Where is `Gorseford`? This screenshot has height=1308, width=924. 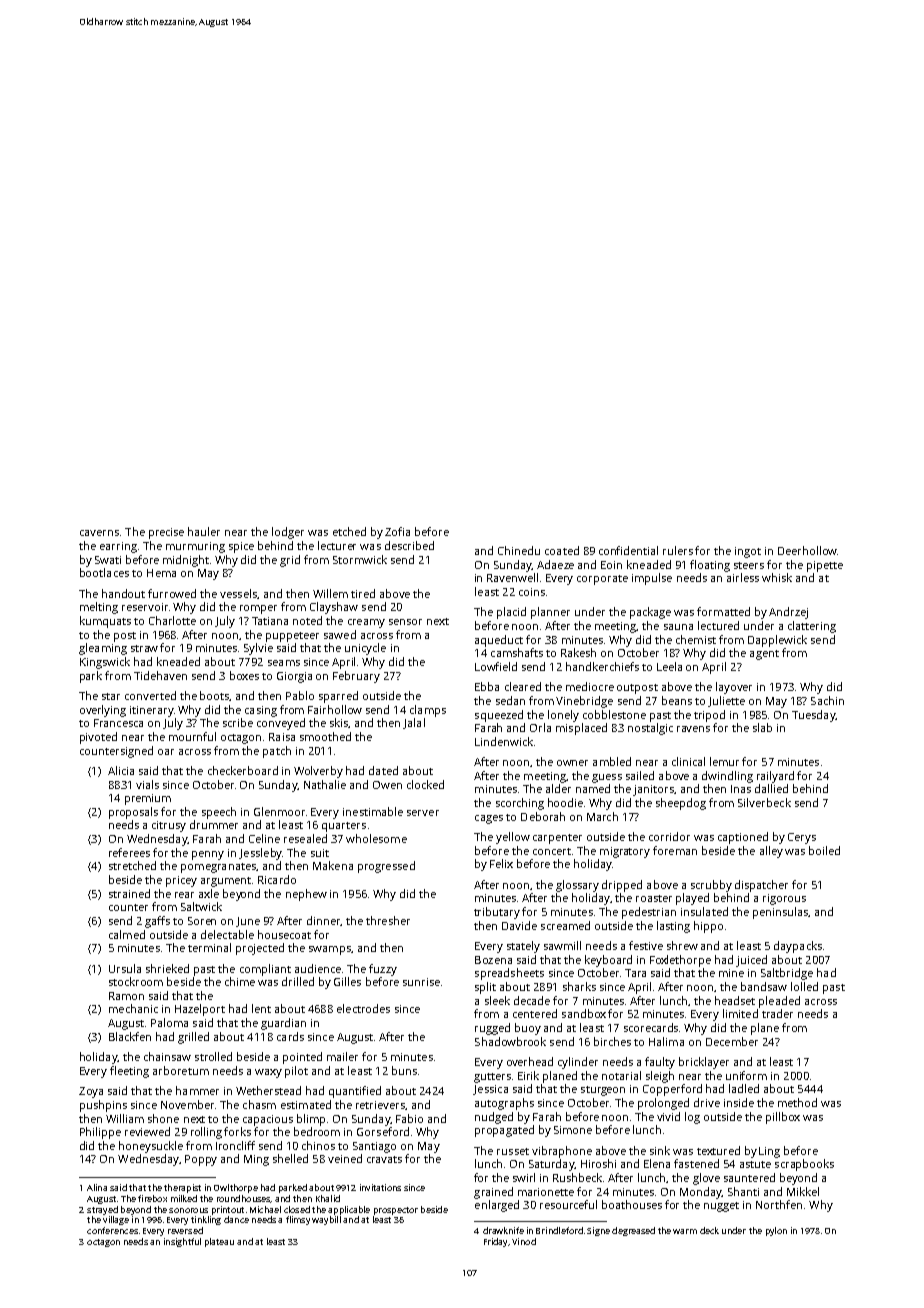
Gorseford is located at coordinates (383, 1131).
